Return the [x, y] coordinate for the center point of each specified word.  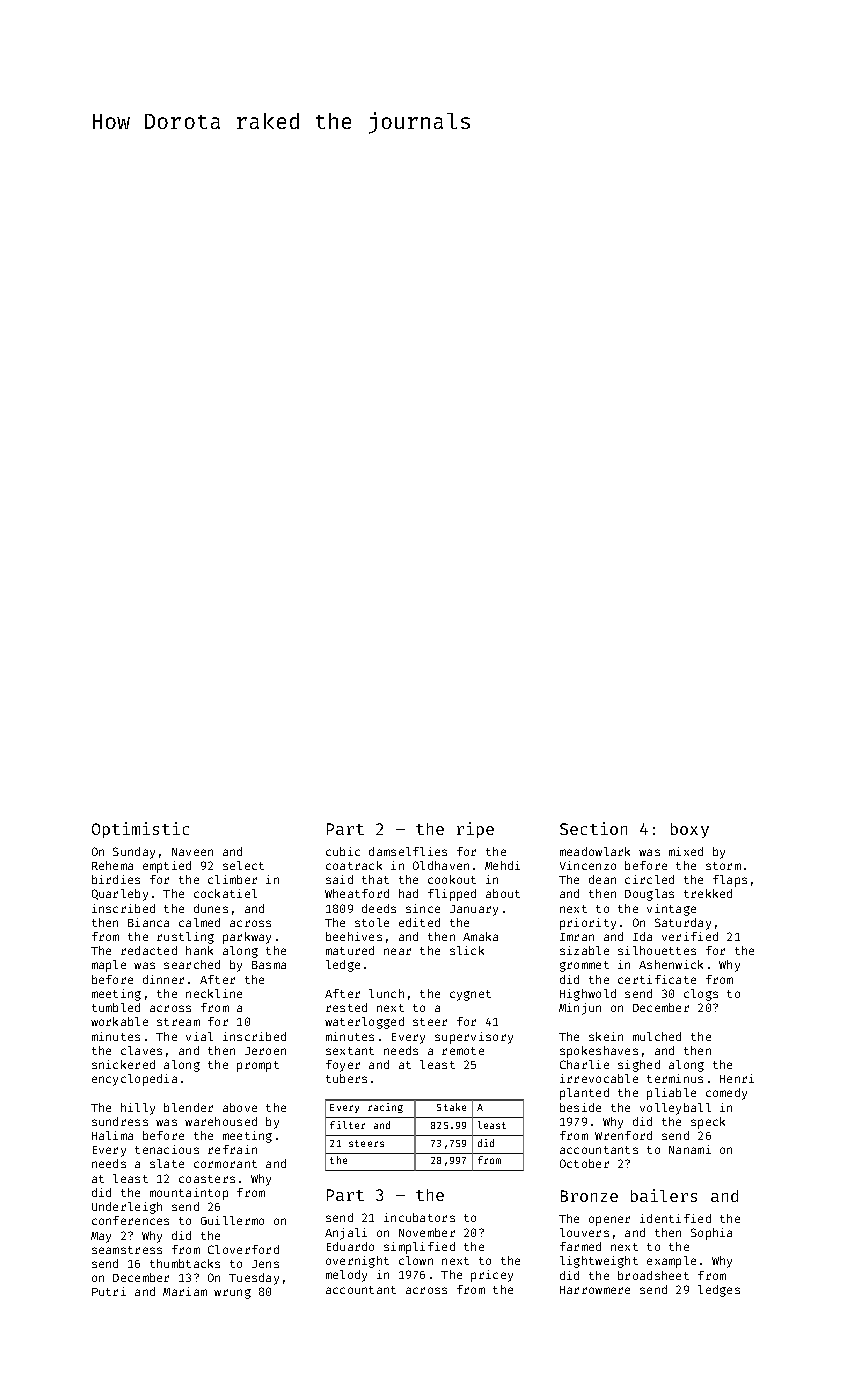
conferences [130, 1220]
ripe [475, 830]
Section [593, 828]
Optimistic [140, 830]
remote [463, 1051]
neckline [214, 993]
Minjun [580, 1009]
